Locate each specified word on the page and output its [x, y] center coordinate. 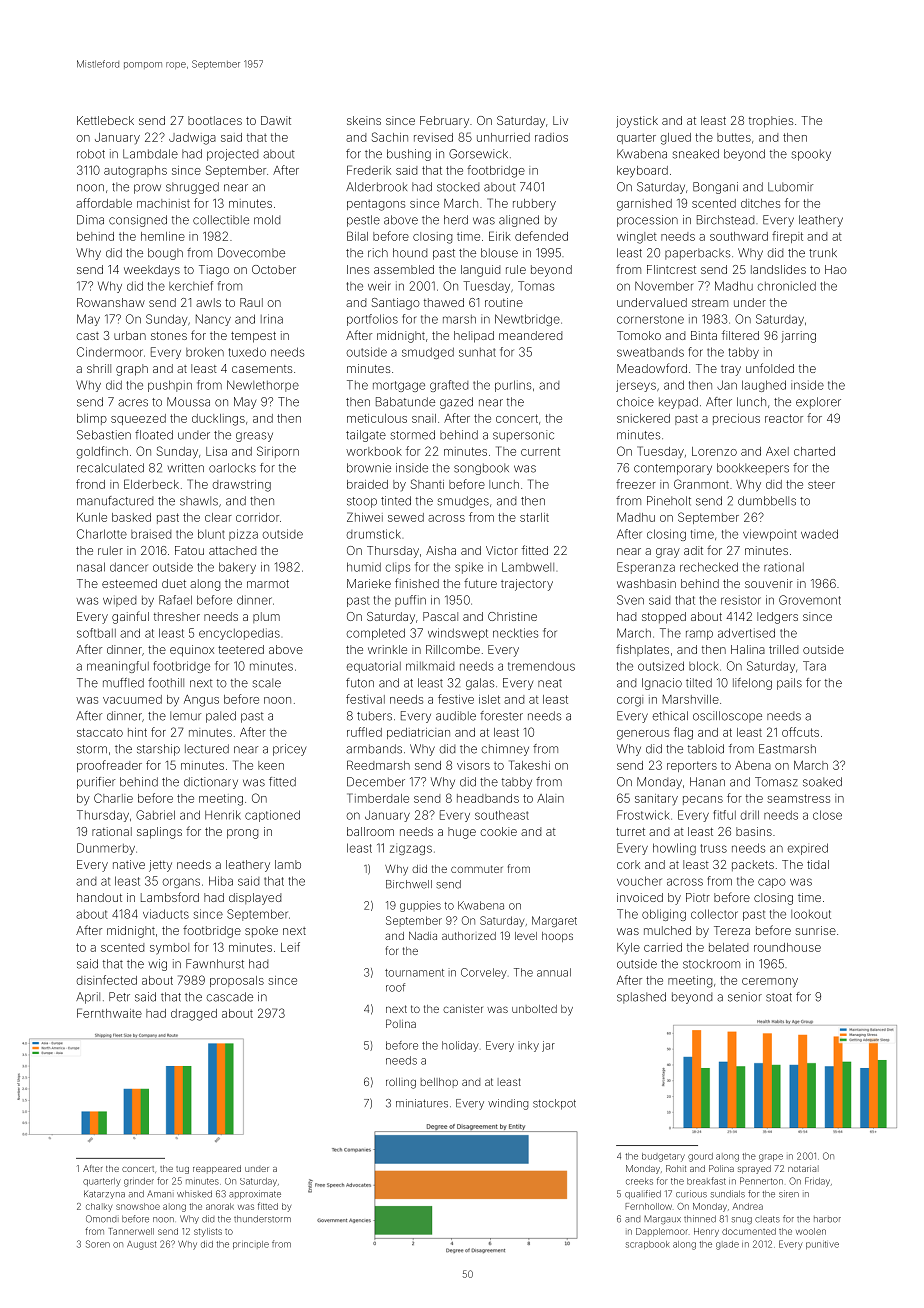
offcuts [800, 732]
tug [182, 1170]
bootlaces [215, 120]
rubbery [534, 204]
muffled [123, 683]
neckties [515, 633]
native [129, 864]
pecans [703, 800]
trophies [771, 122]
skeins [364, 120]
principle [251, 1245]
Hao [836, 269]
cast [87, 336]
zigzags [411, 849]
